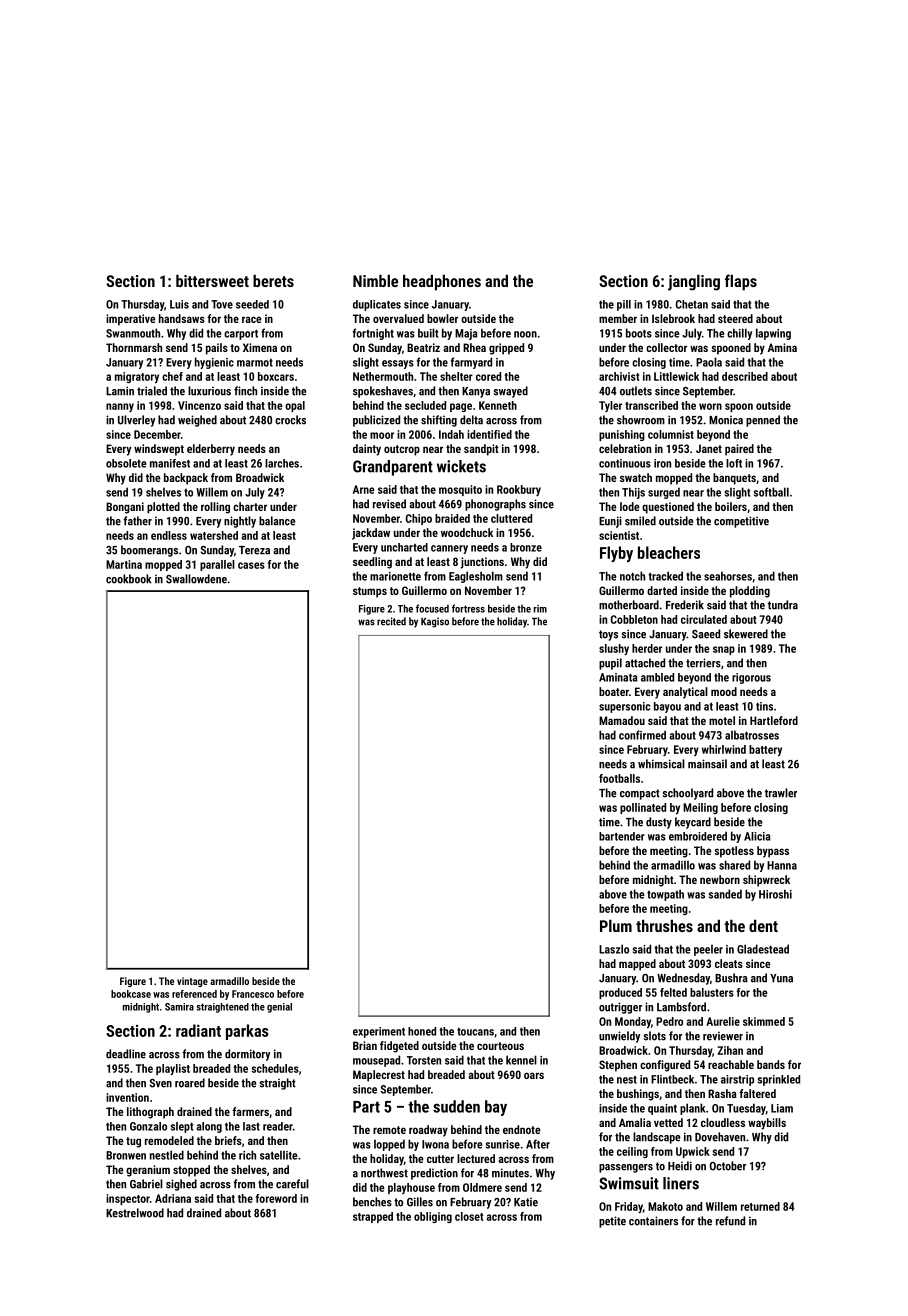 The height and width of the image is (1316, 908). Describe the element at coordinates (763, 421) in the image. I see `penned` at that location.
